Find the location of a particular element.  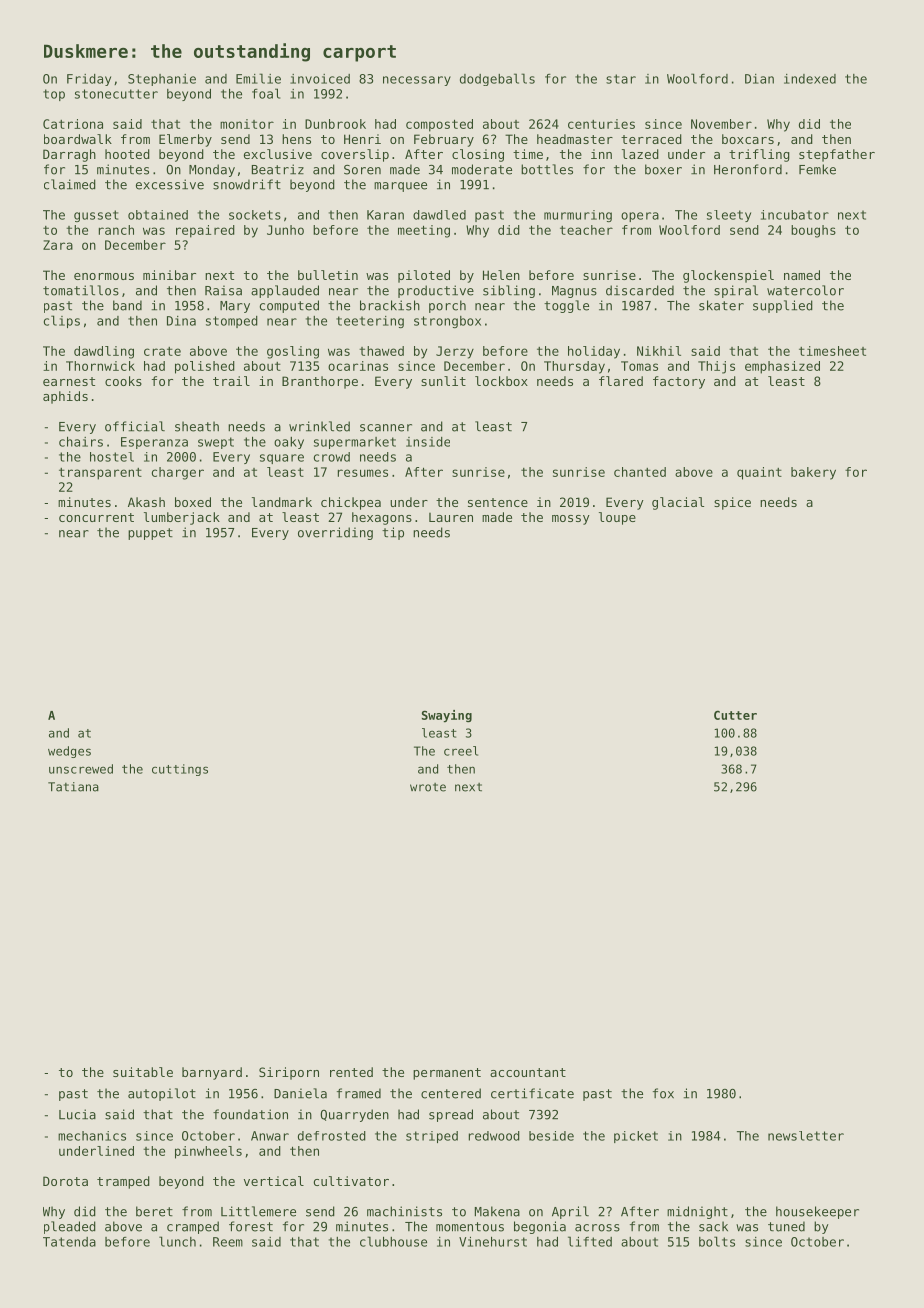

Stephanie is located at coordinates (162, 80).
